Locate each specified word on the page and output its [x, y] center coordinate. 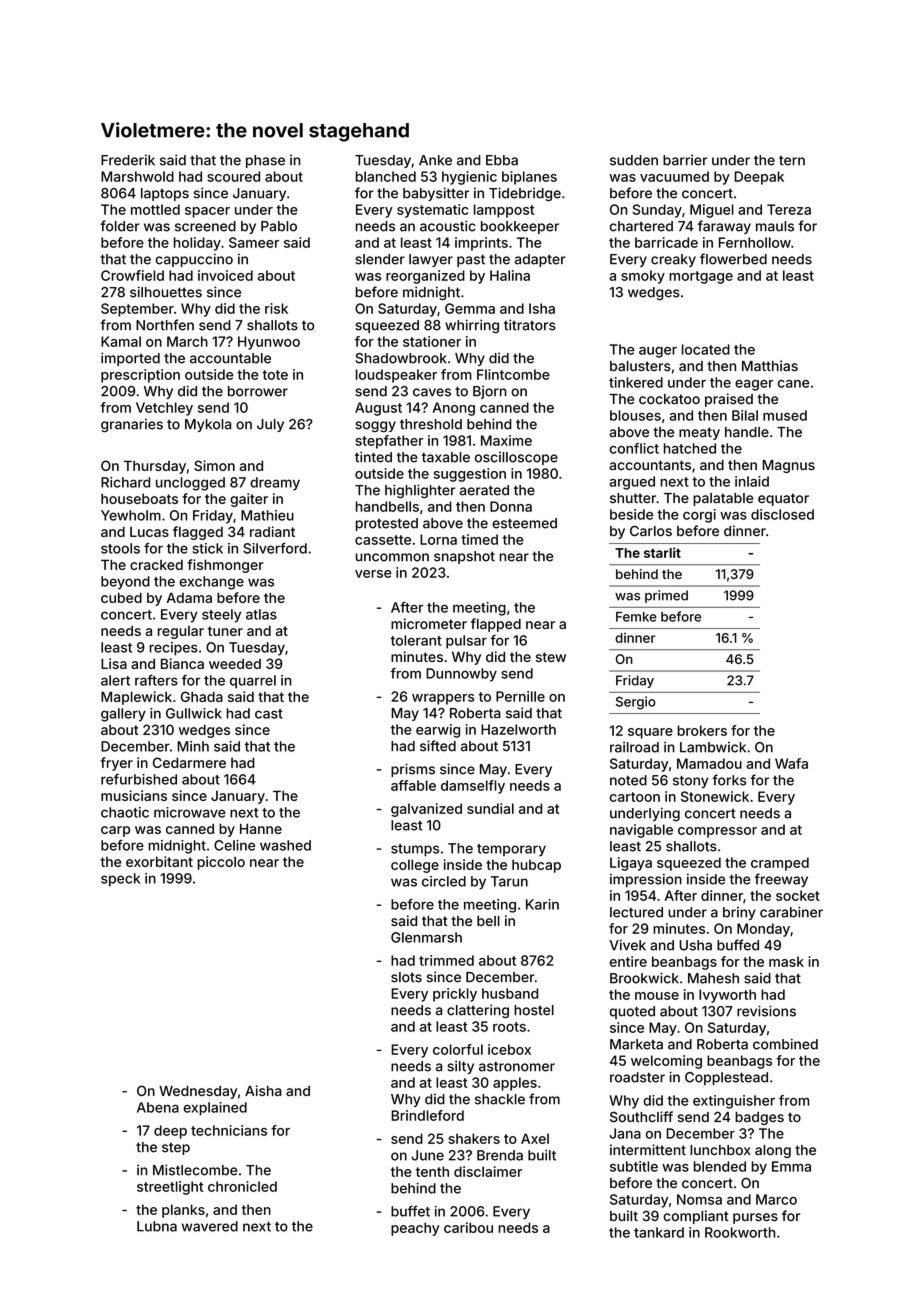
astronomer [517, 1066]
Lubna [157, 1226]
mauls [775, 226]
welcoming [666, 1062]
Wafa [791, 763]
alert [115, 680]
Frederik [128, 160]
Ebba [502, 160]
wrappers [443, 699]
